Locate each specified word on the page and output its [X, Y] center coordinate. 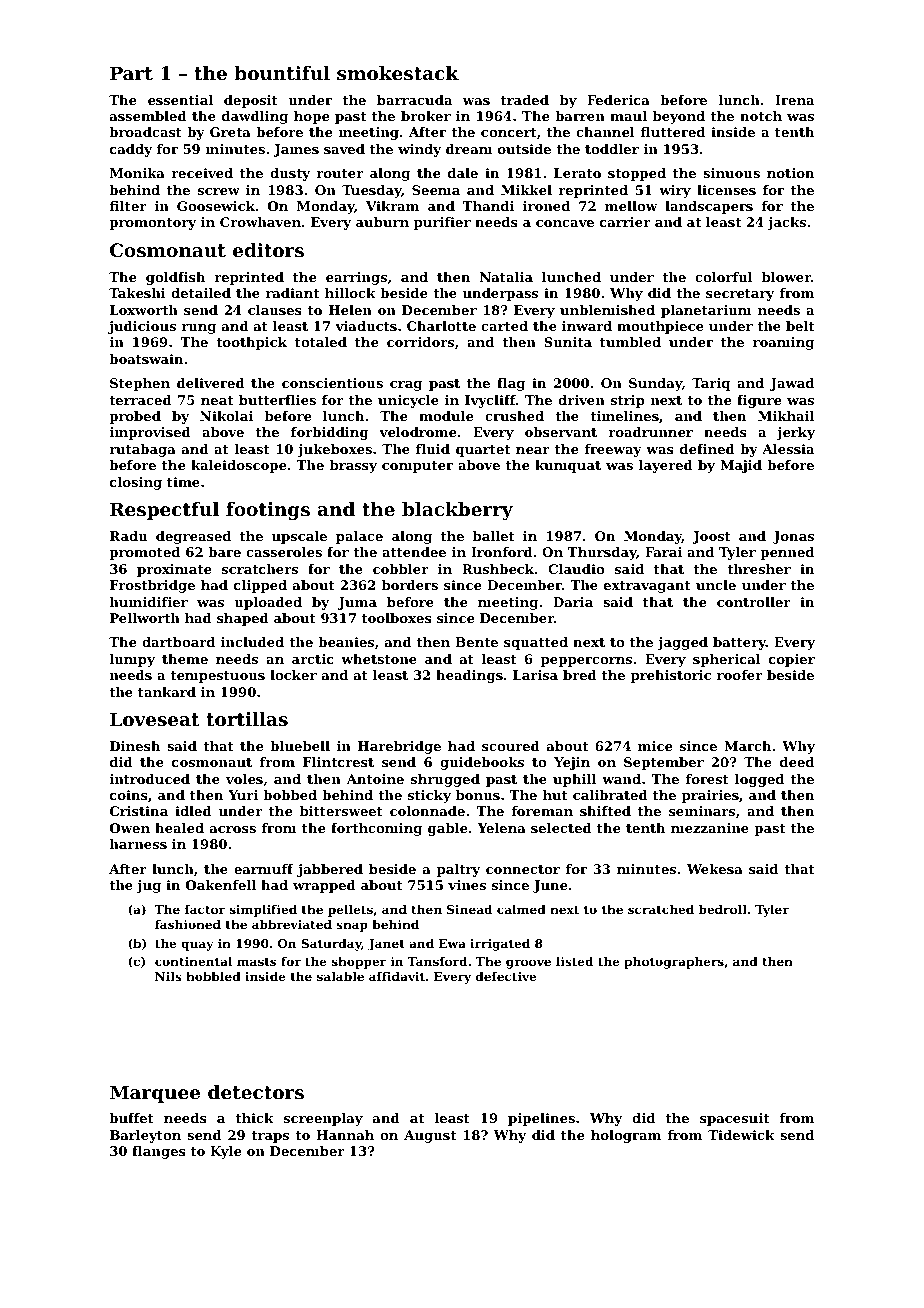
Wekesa [715, 869]
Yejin [572, 763]
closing [136, 483]
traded [525, 100]
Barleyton [145, 1136]
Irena [794, 100]
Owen [130, 828]
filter [128, 206]
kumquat [568, 466]
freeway [613, 450]
